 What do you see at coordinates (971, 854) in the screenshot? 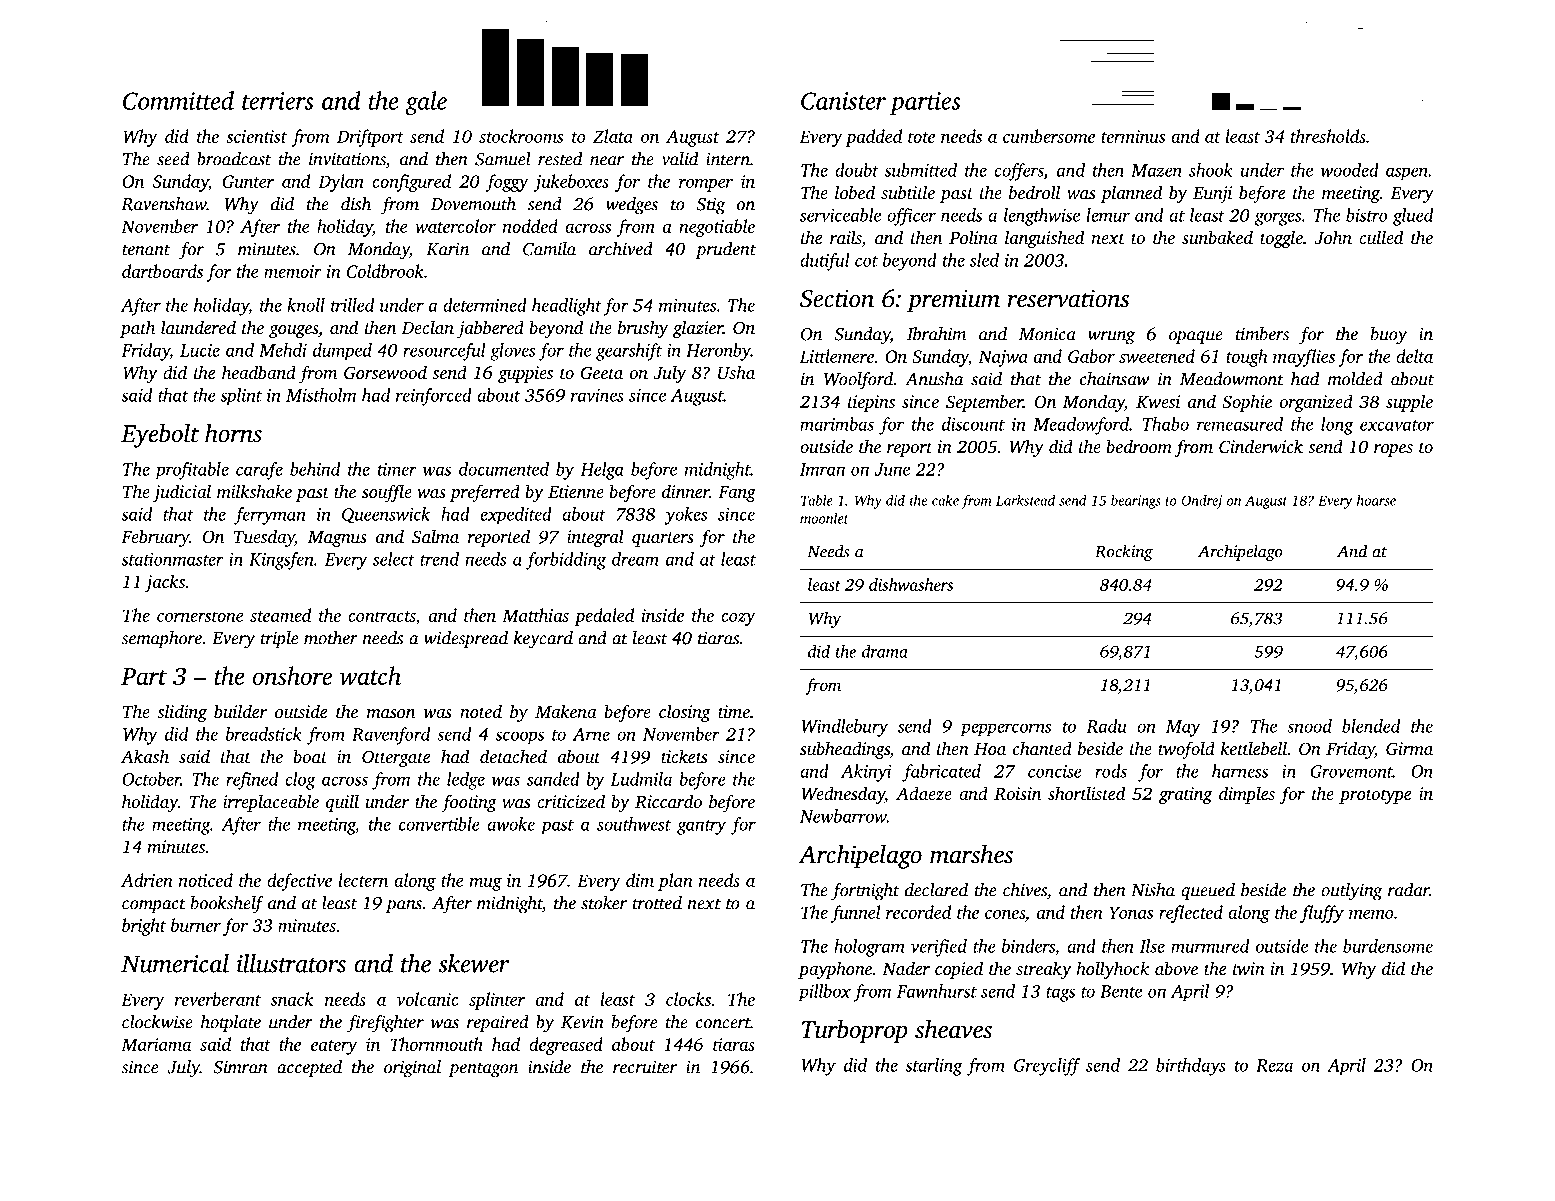
I see `marshes` at bounding box center [971, 854].
